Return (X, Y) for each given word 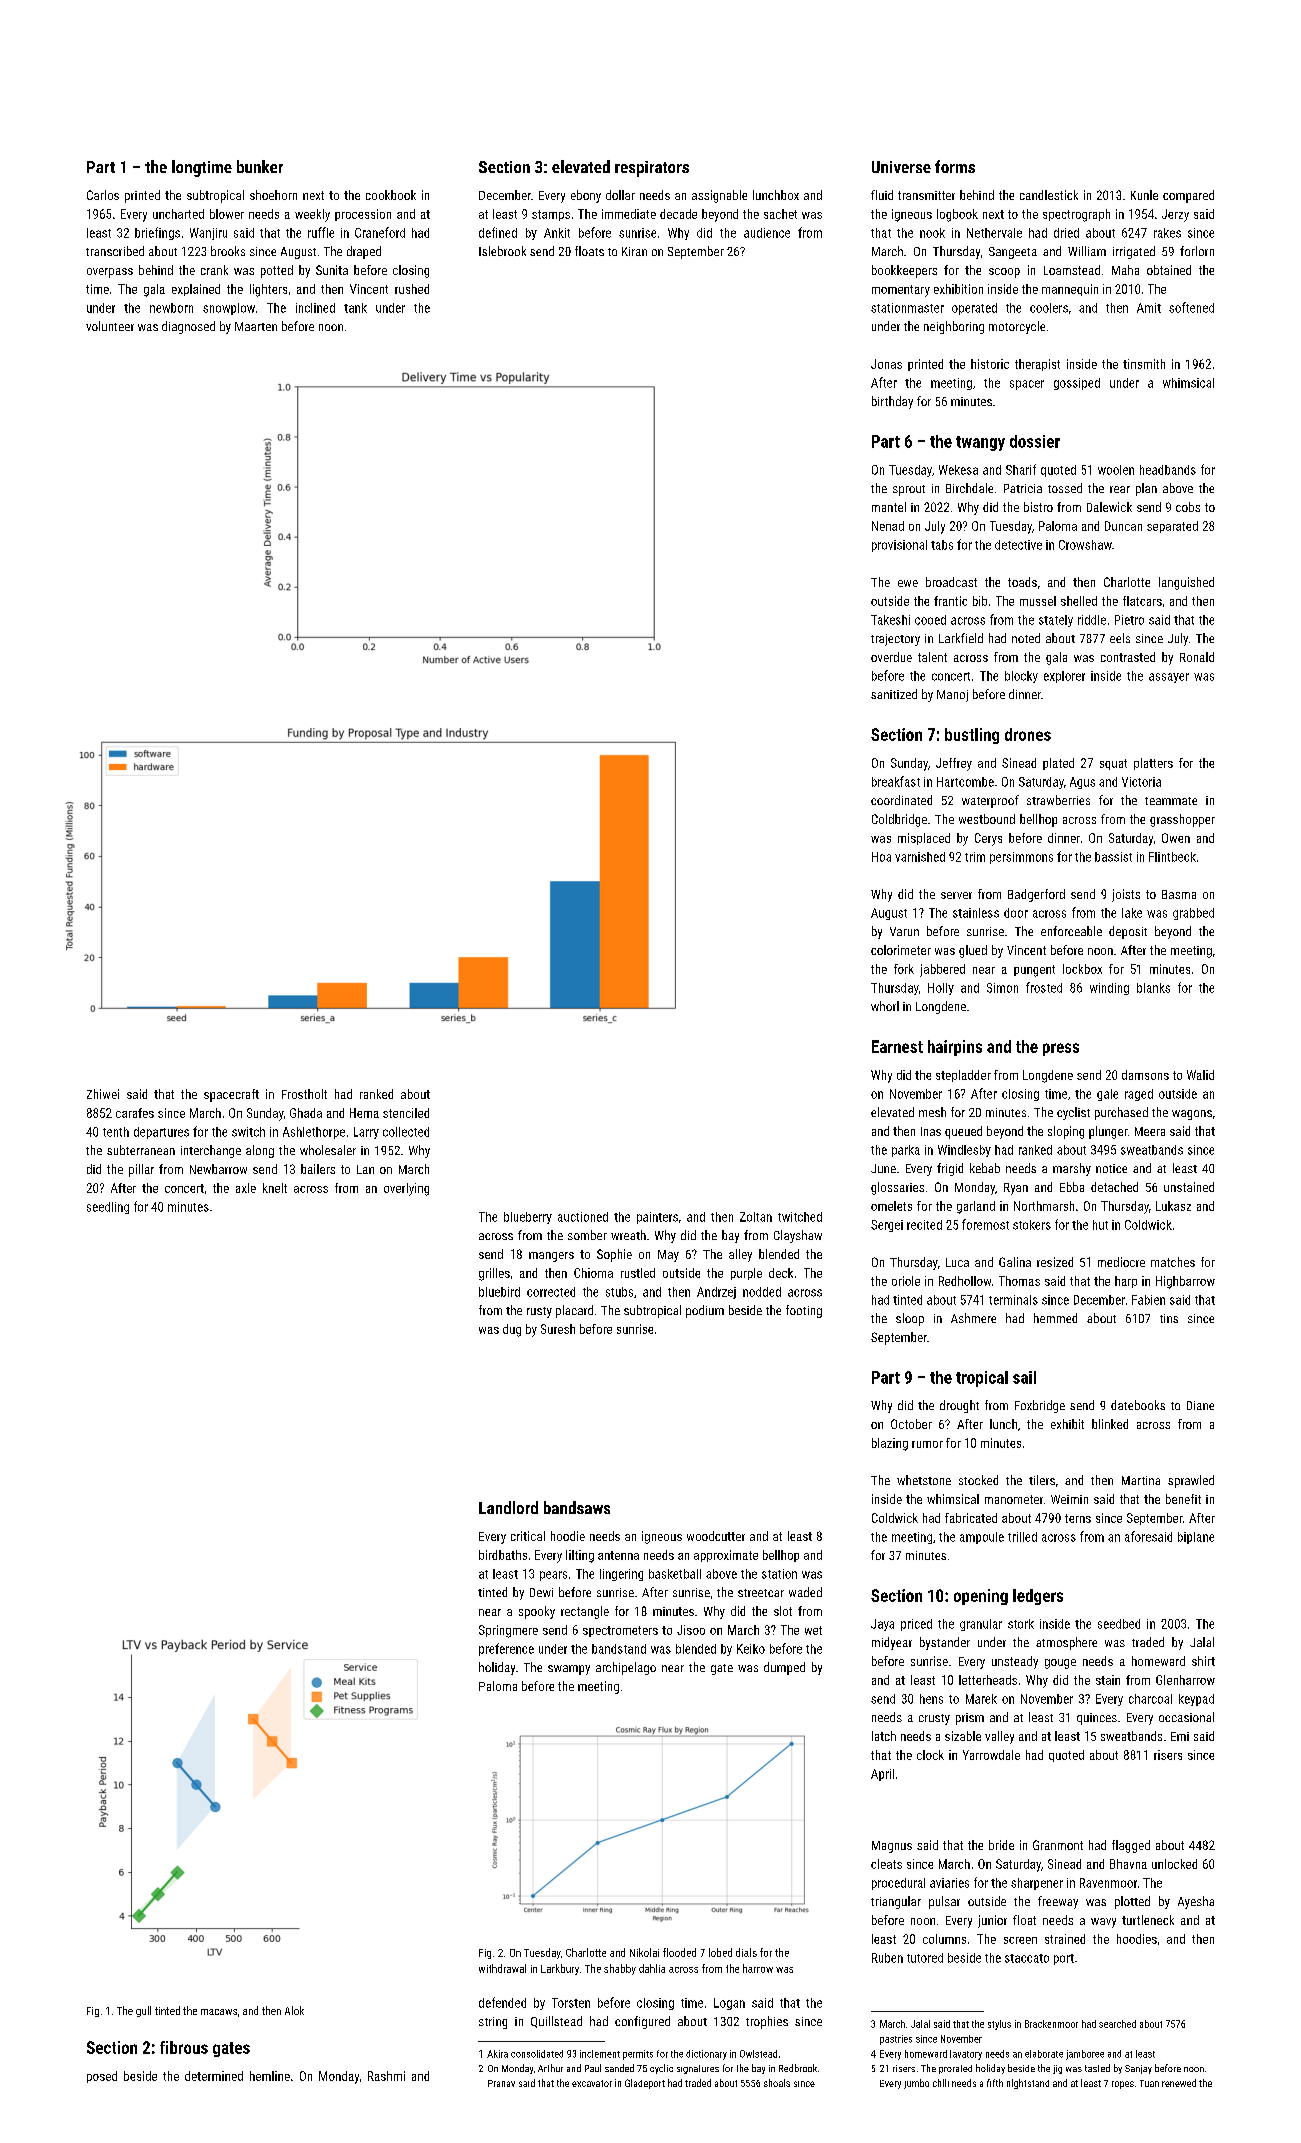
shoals (777, 2083)
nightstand (1028, 2084)
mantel (889, 507)
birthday (892, 402)
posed (102, 2077)
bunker (260, 166)
